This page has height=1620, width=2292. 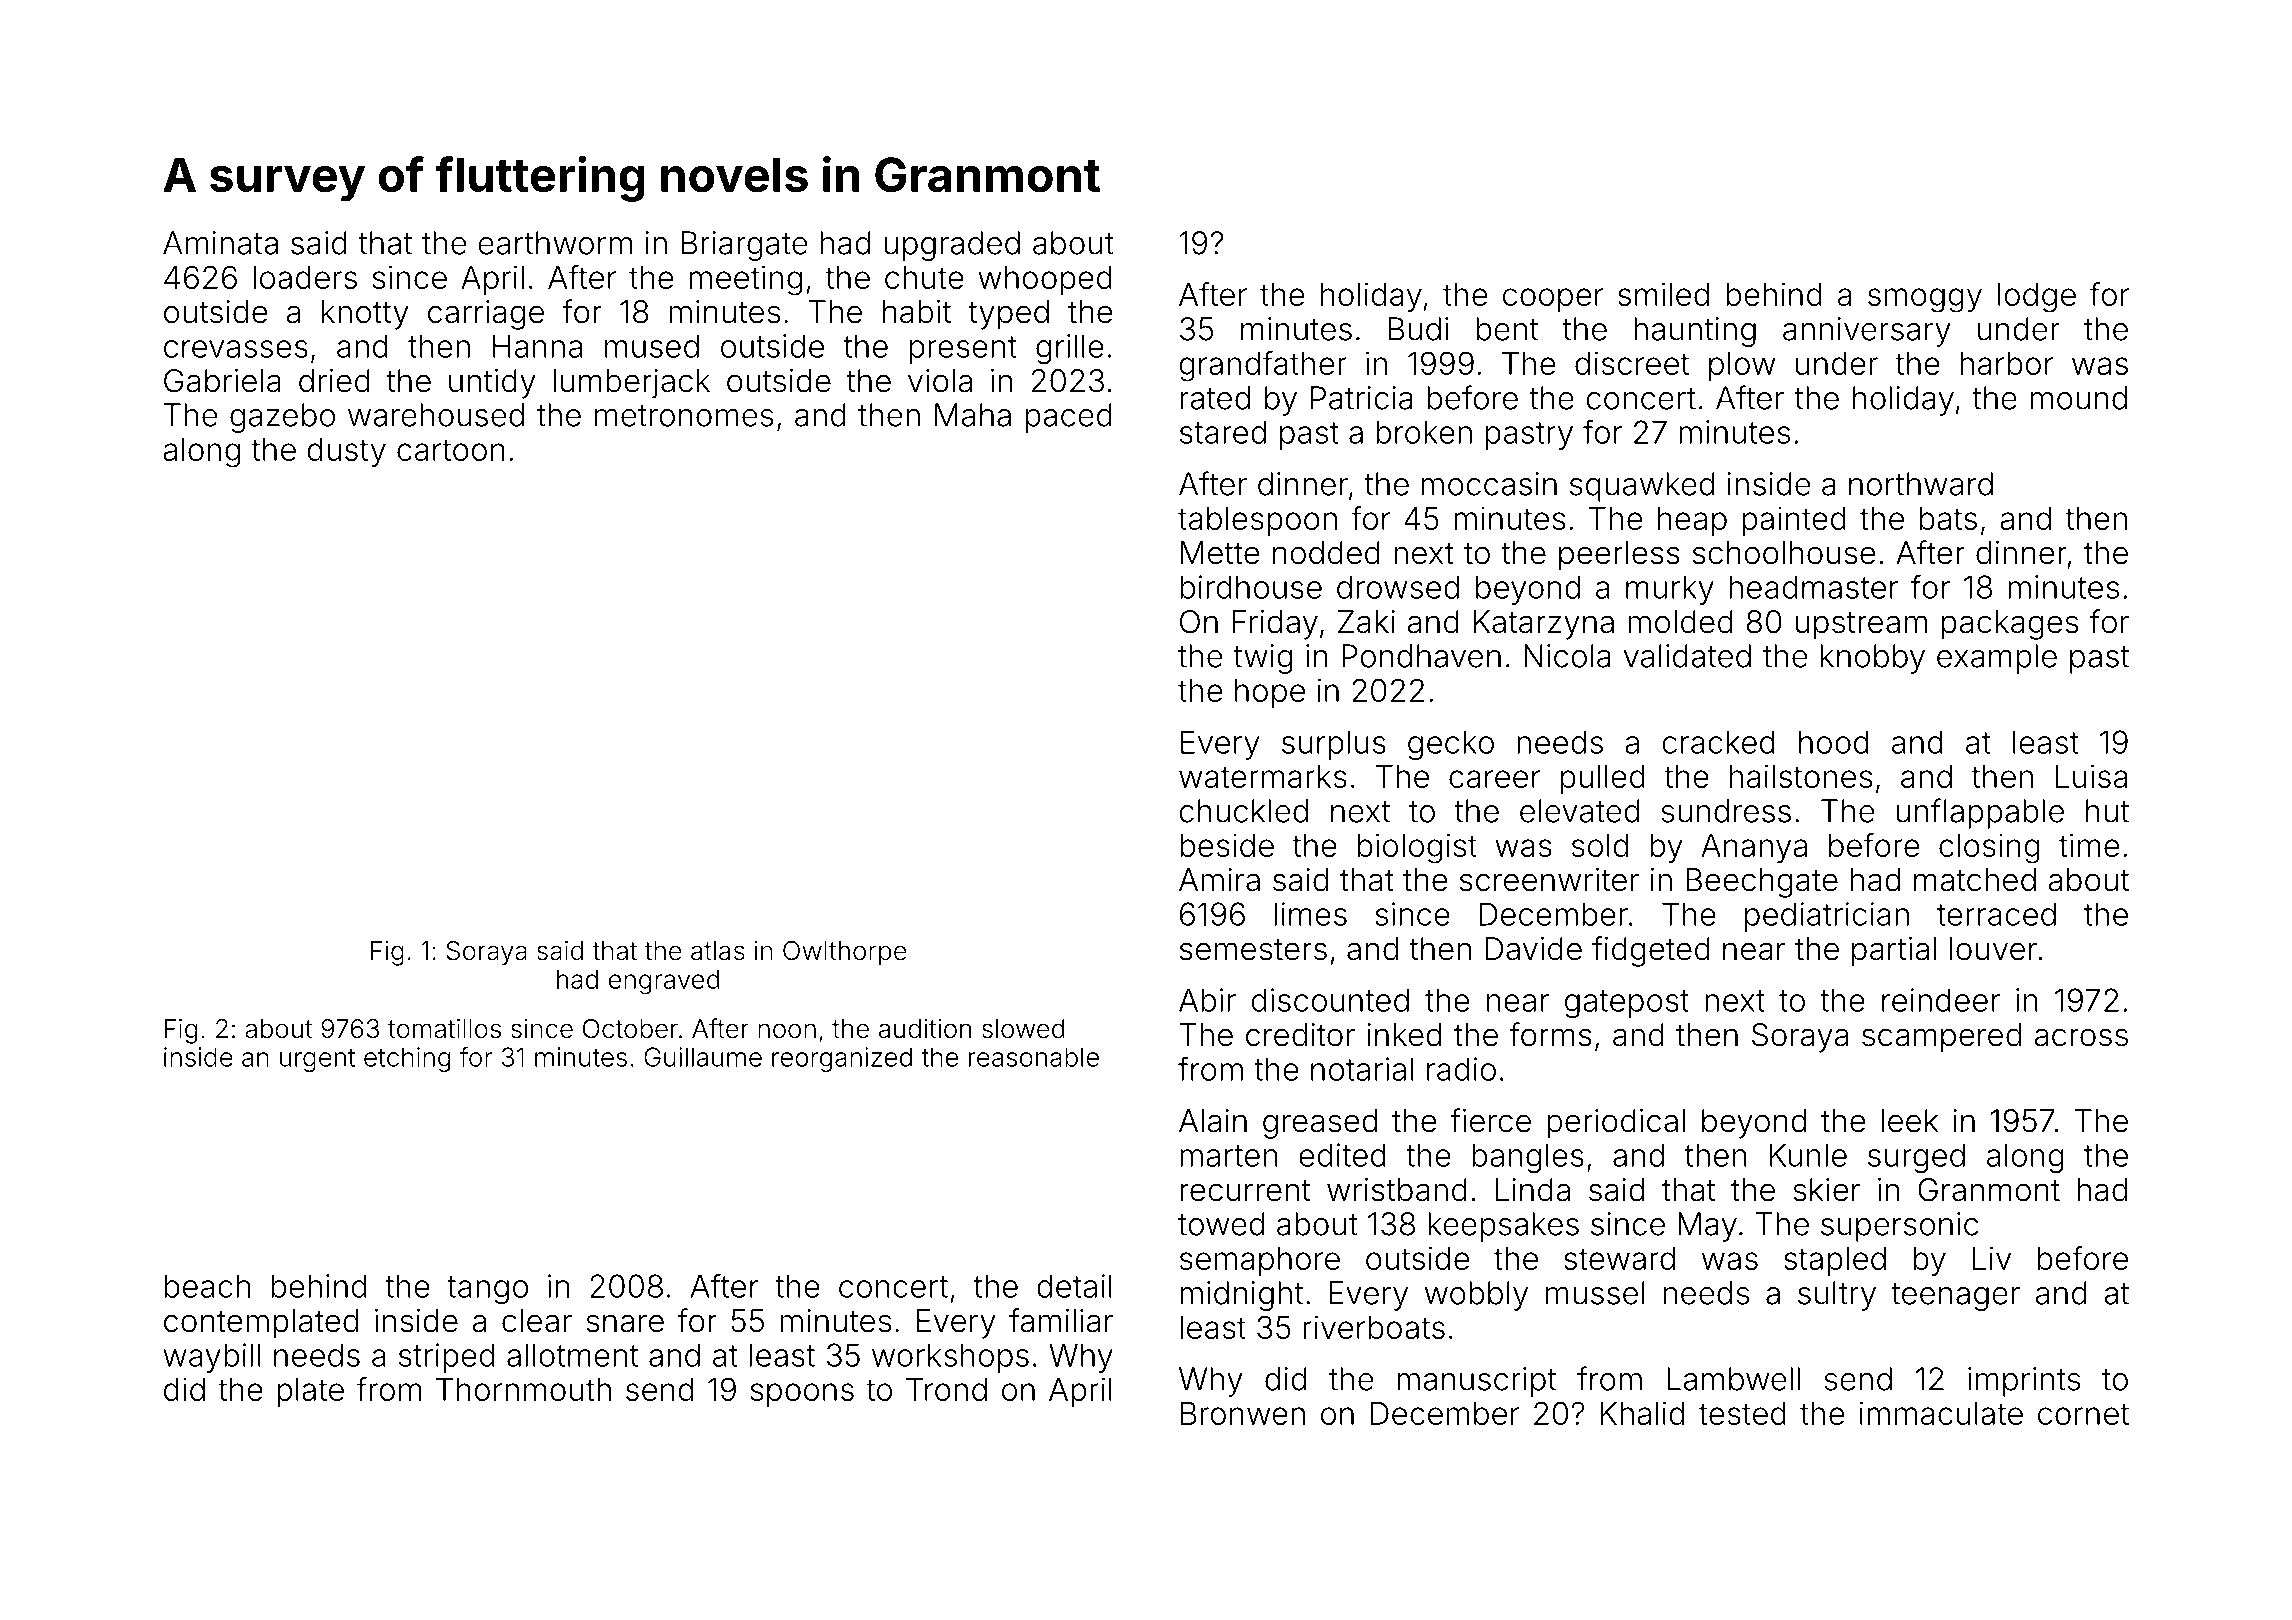 What do you see at coordinates (1260, 1261) in the page?
I see `semaphore` at bounding box center [1260, 1261].
